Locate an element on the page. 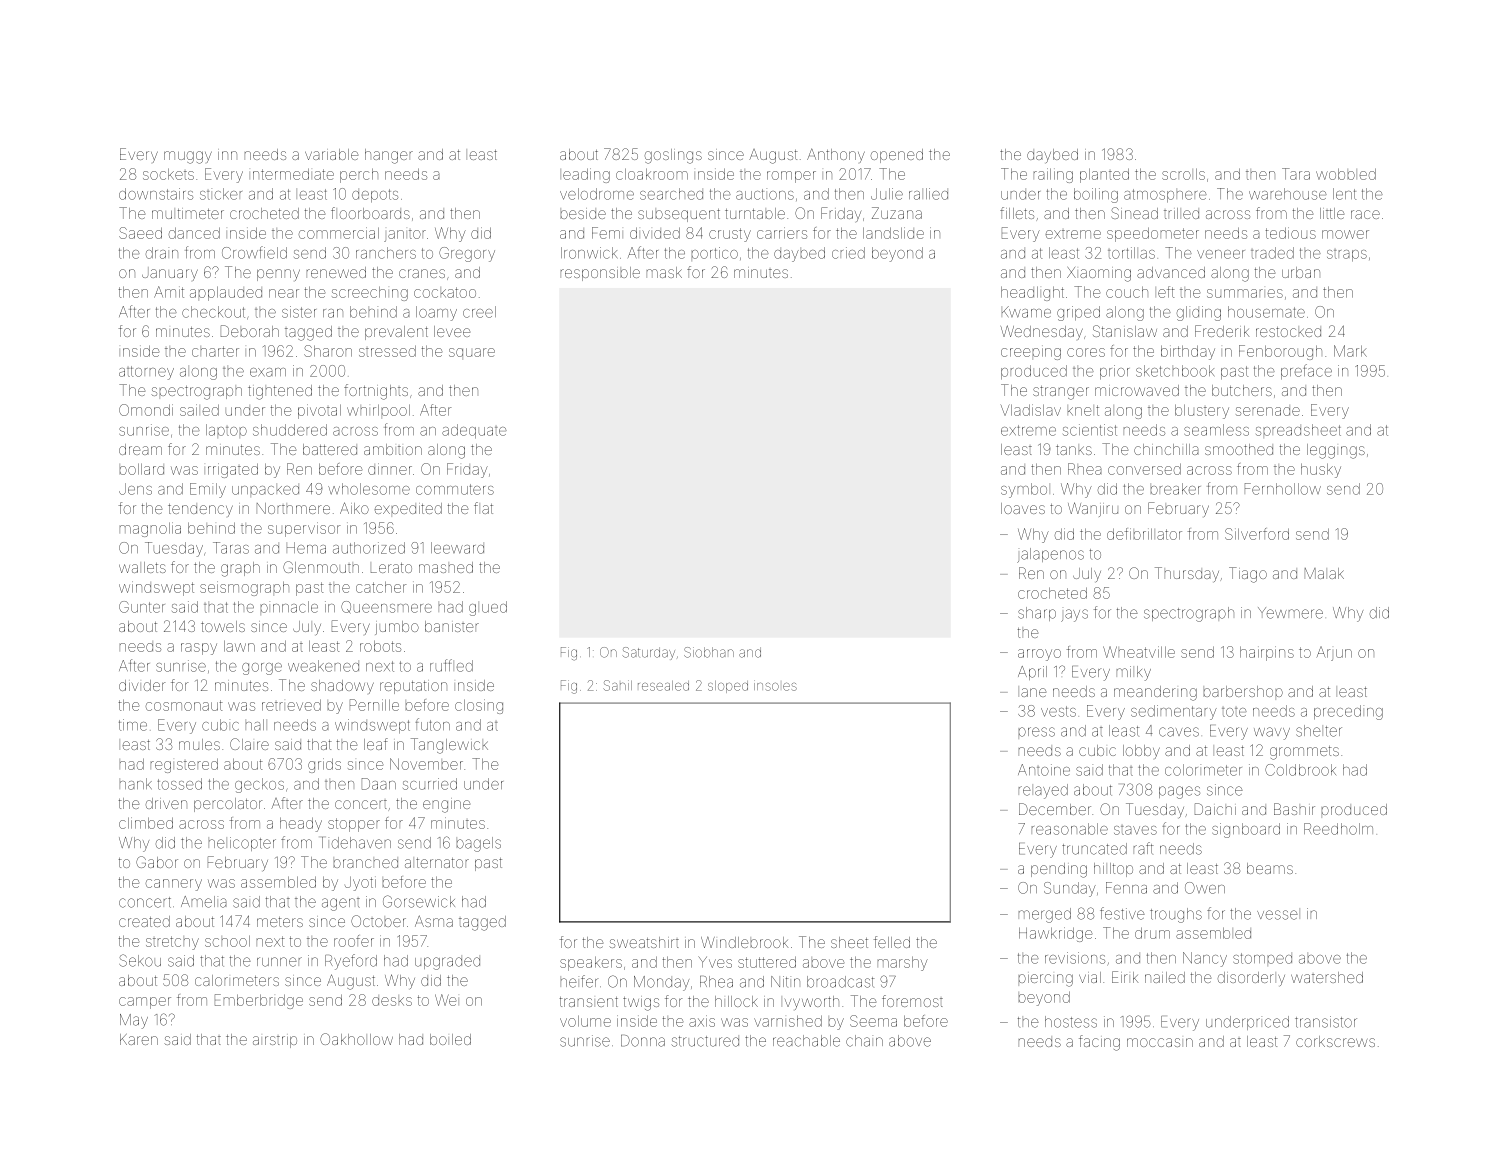 This image has height=1167, width=1510. Anthony is located at coordinates (836, 155).
